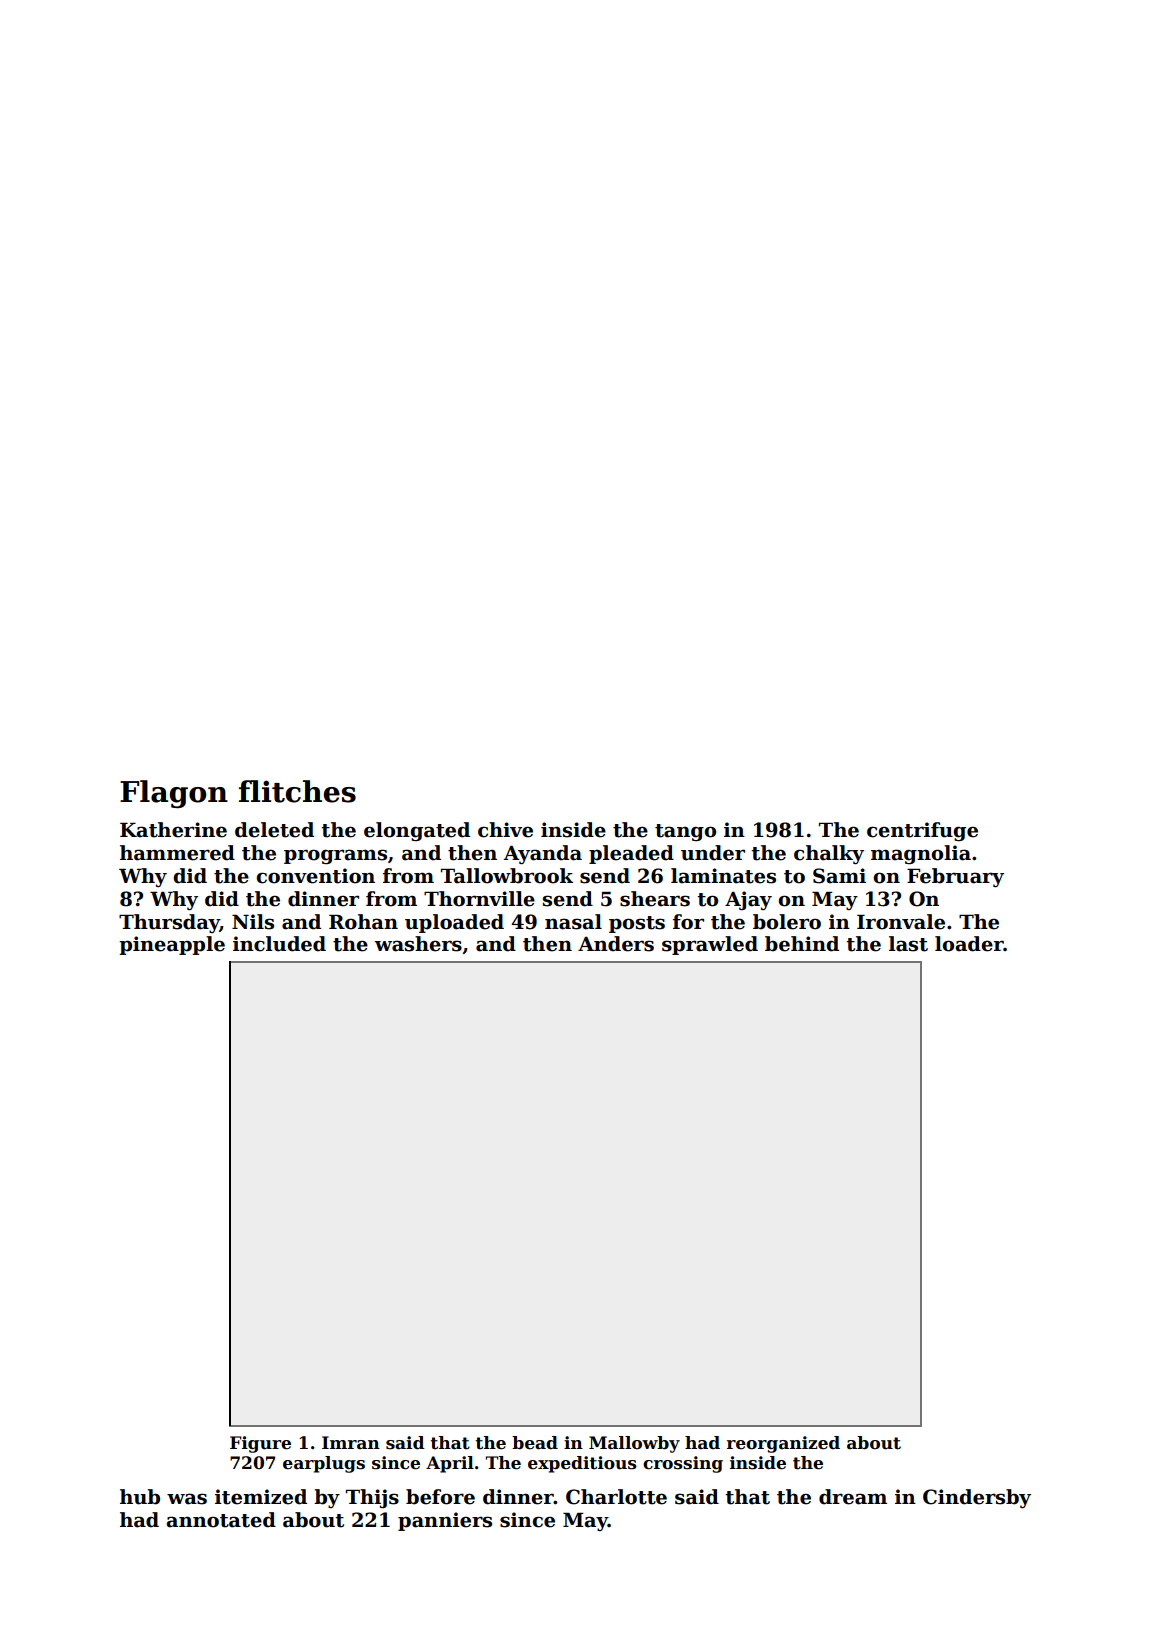  What do you see at coordinates (802, 944) in the image?
I see `behind` at bounding box center [802, 944].
